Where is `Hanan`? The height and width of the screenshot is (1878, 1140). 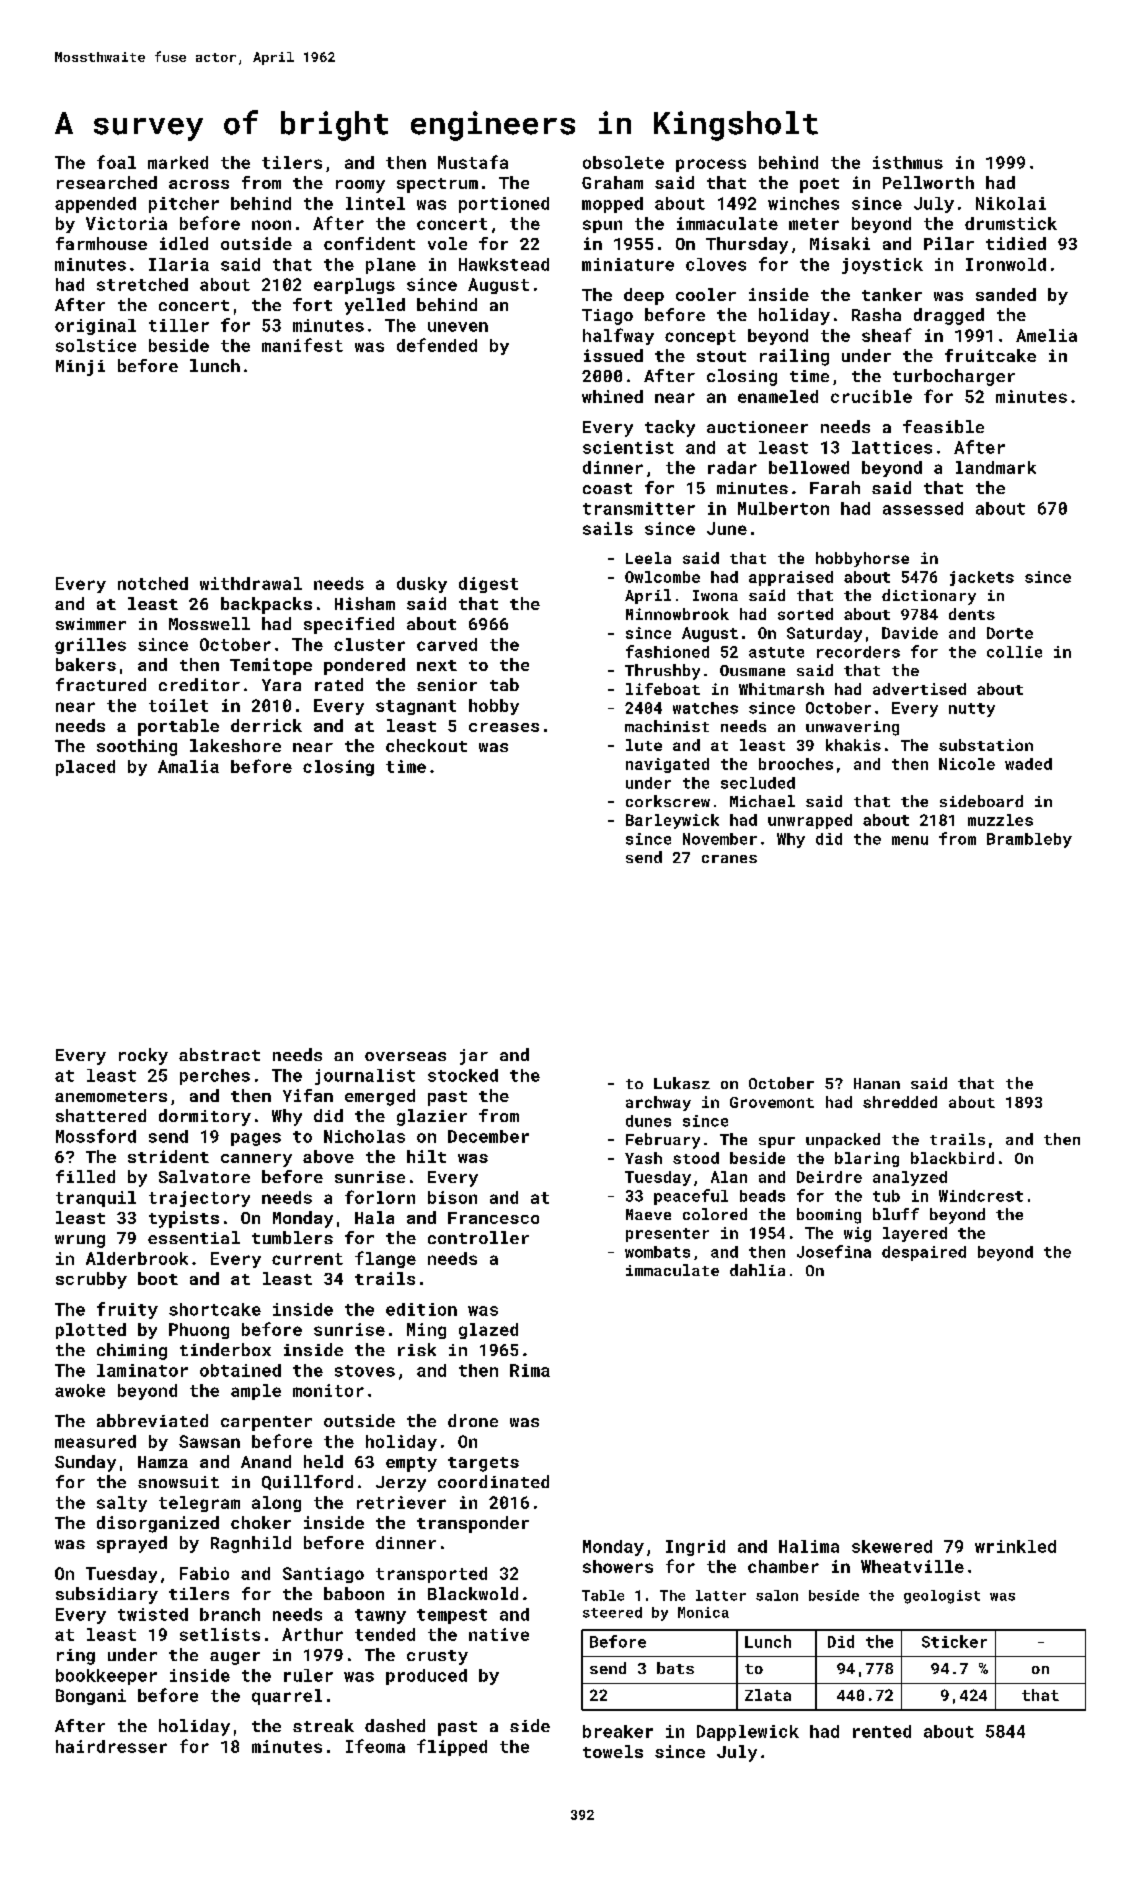
Hanan is located at coordinates (877, 1083).
